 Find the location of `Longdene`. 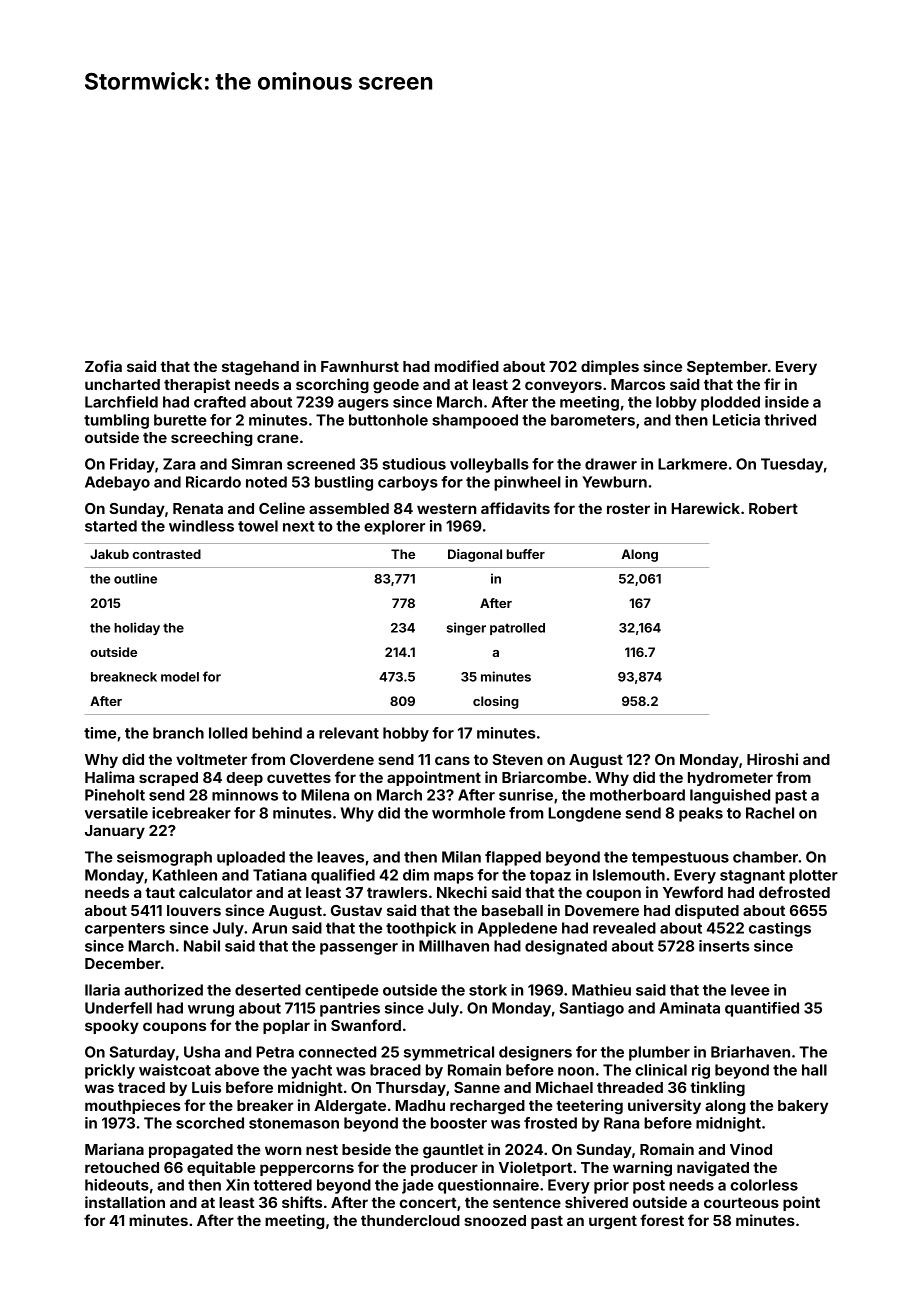

Longdene is located at coordinates (584, 814).
